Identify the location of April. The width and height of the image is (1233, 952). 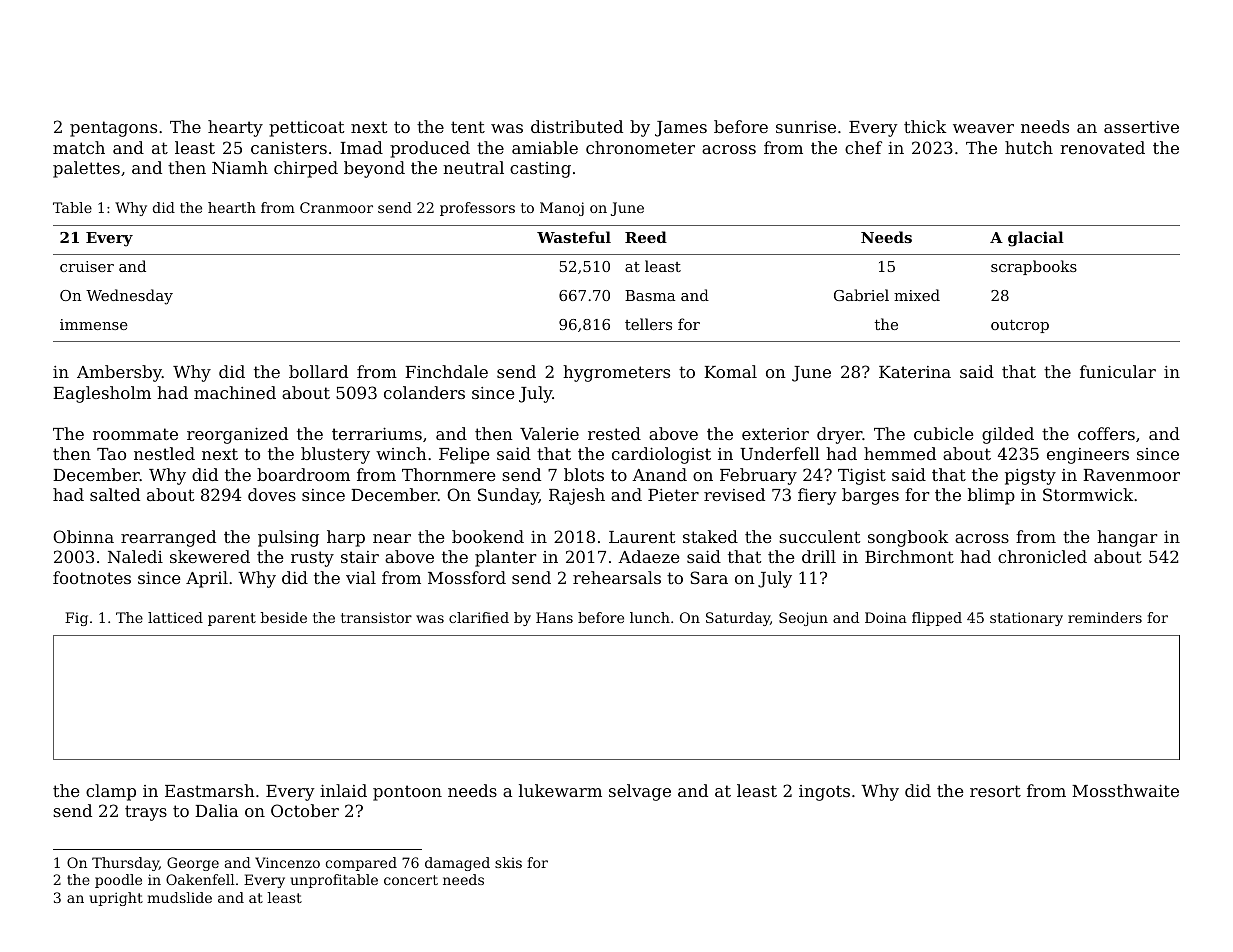
(207, 579).
